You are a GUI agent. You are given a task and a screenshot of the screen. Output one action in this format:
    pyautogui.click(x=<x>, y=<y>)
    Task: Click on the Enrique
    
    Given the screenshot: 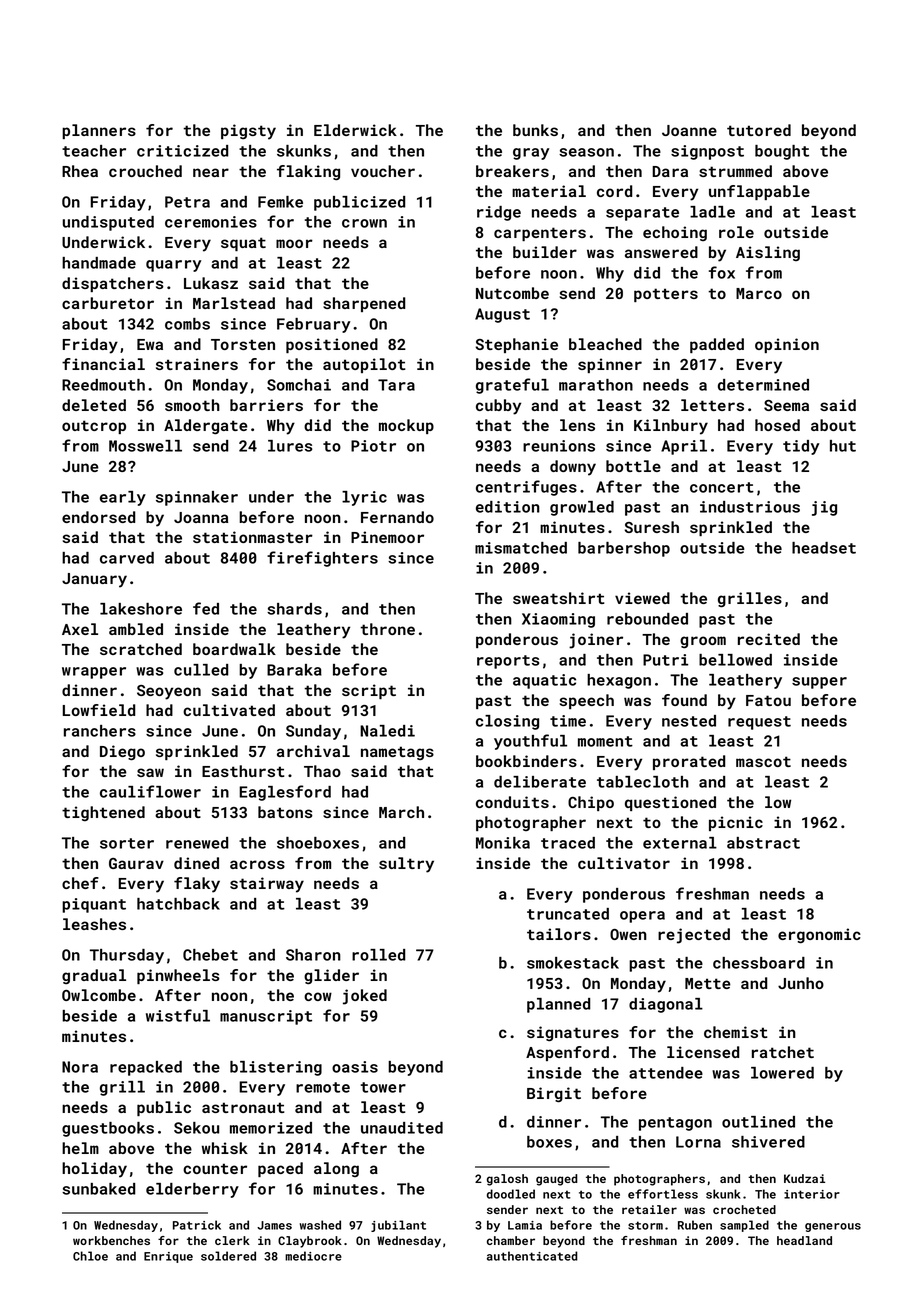 What is the action you would take?
    pyautogui.click(x=168, y=1257)
